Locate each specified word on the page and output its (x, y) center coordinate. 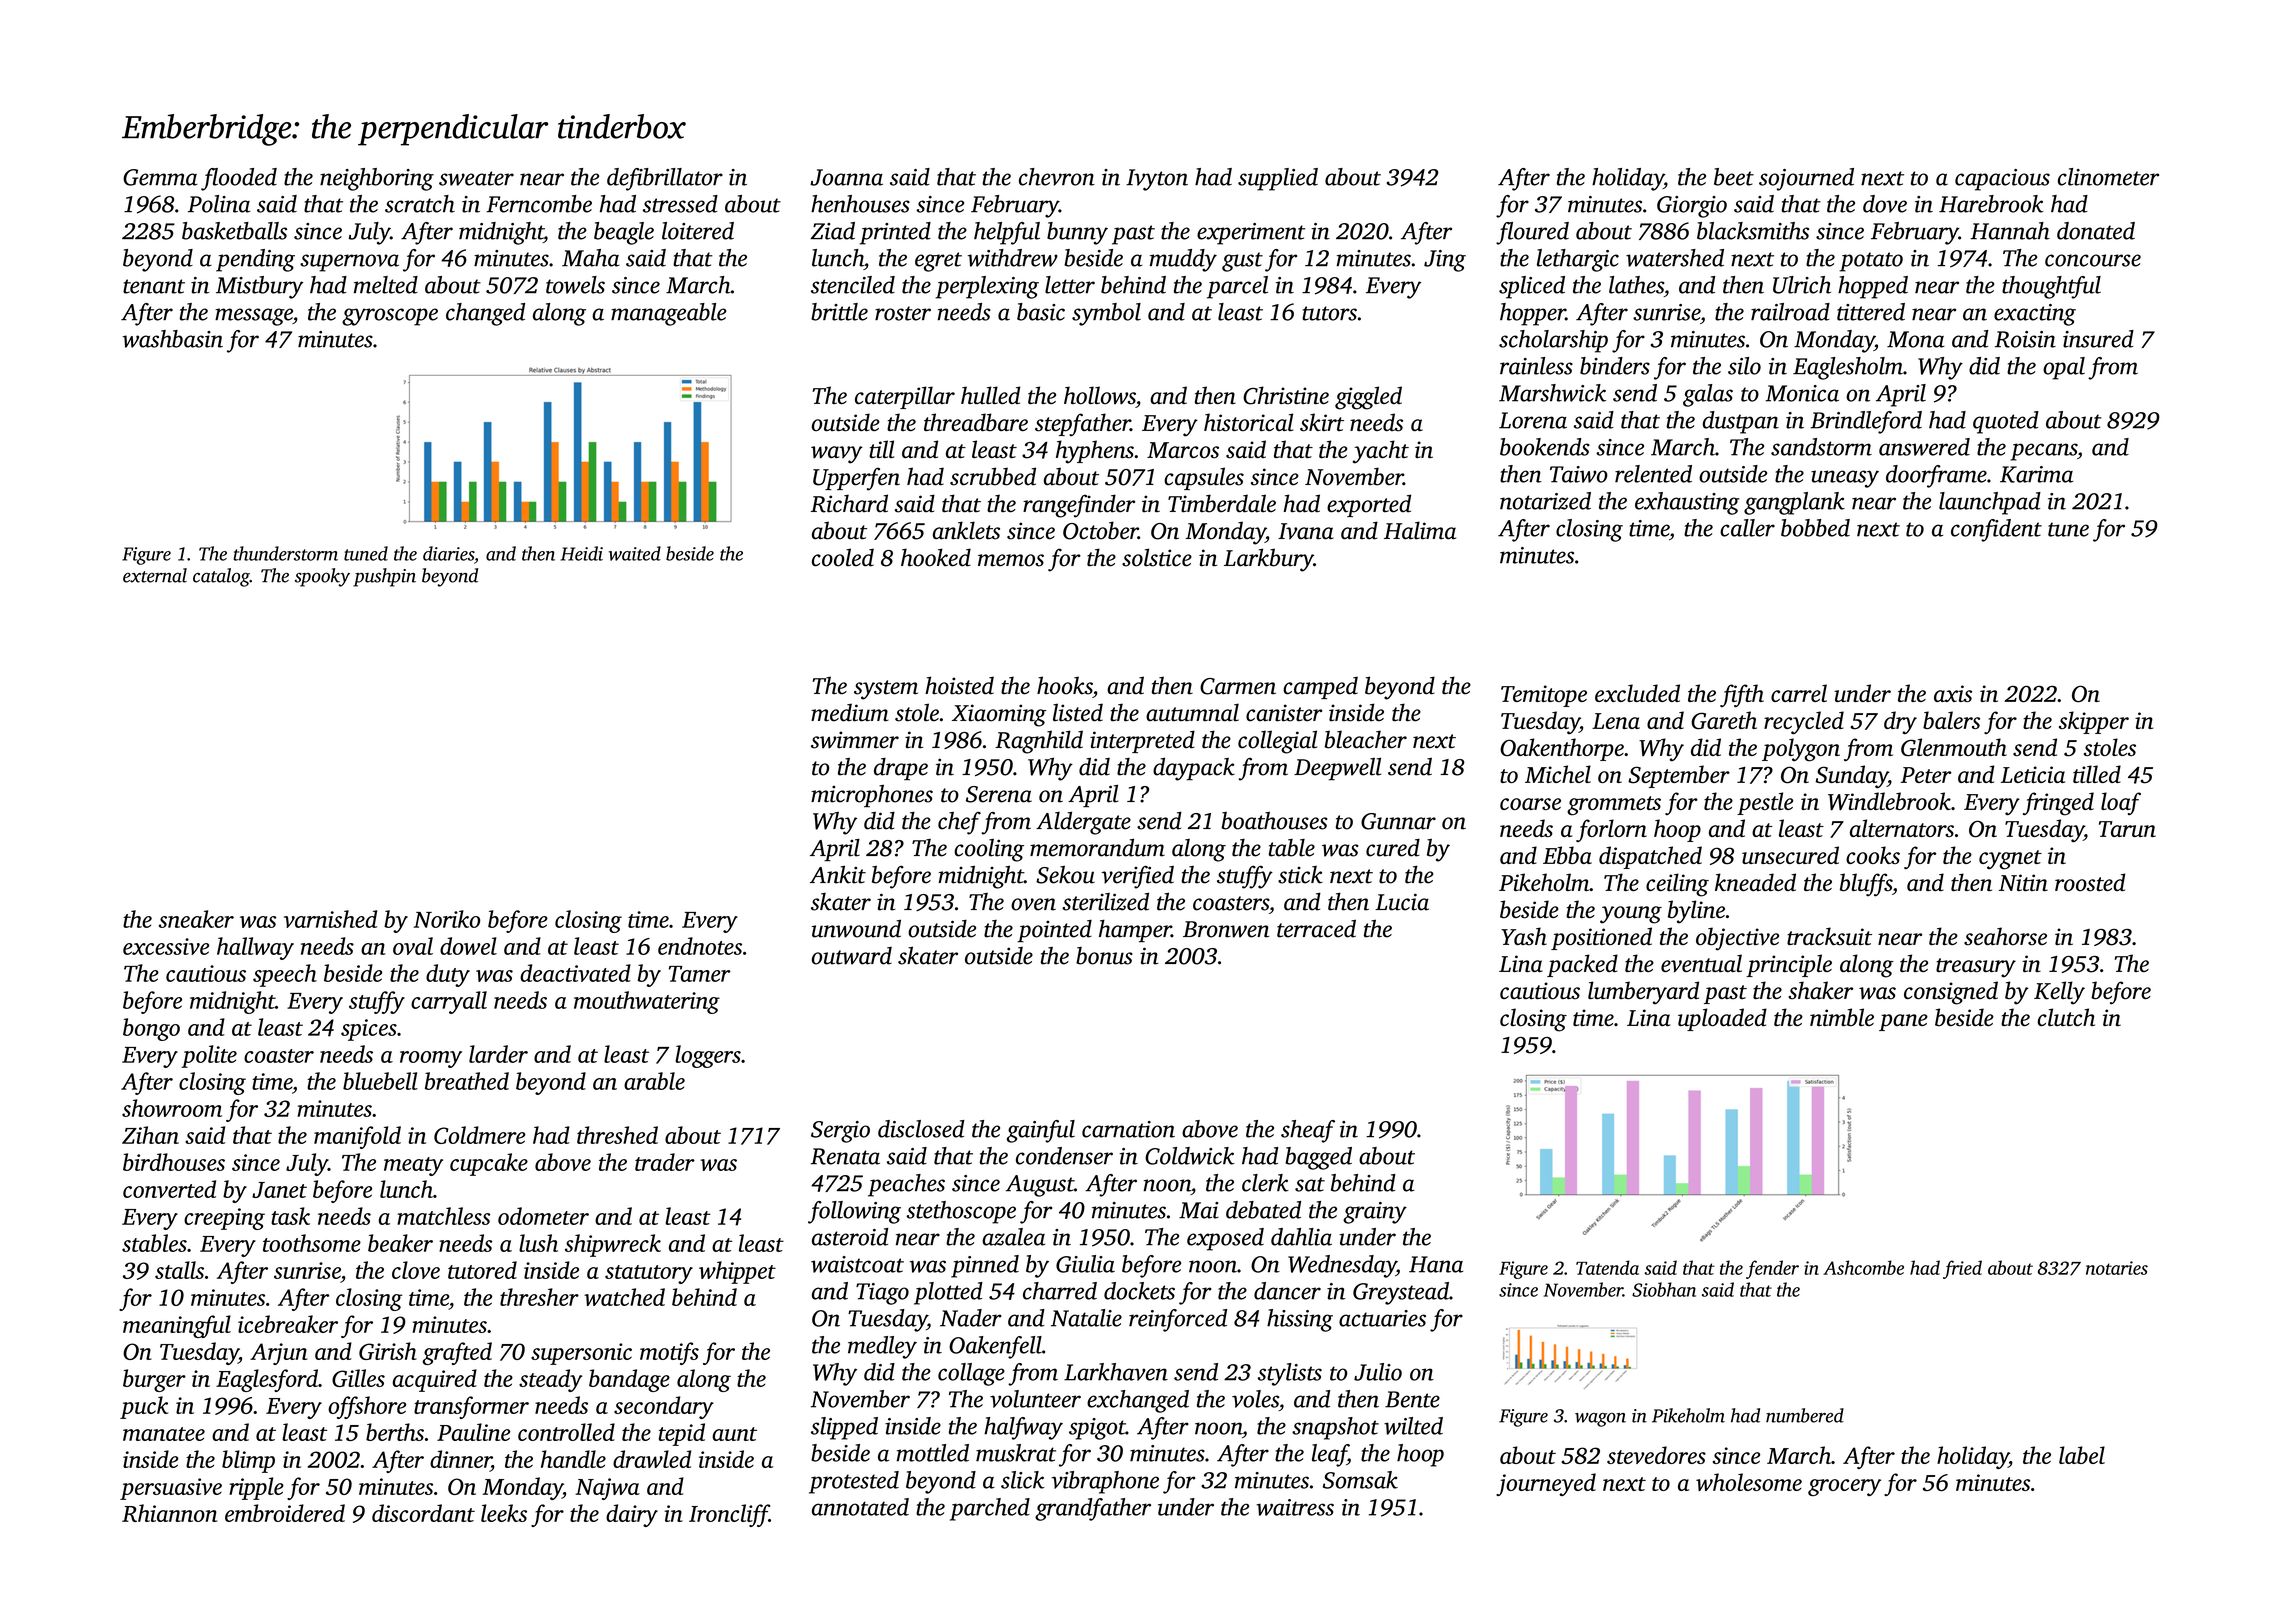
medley (882, 1347)
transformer (471, 1407)
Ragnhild (1039, 742)
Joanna (846, 177)
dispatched (1650, 857)
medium (850, 712)
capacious (2002, 180)
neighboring (377, 179)
